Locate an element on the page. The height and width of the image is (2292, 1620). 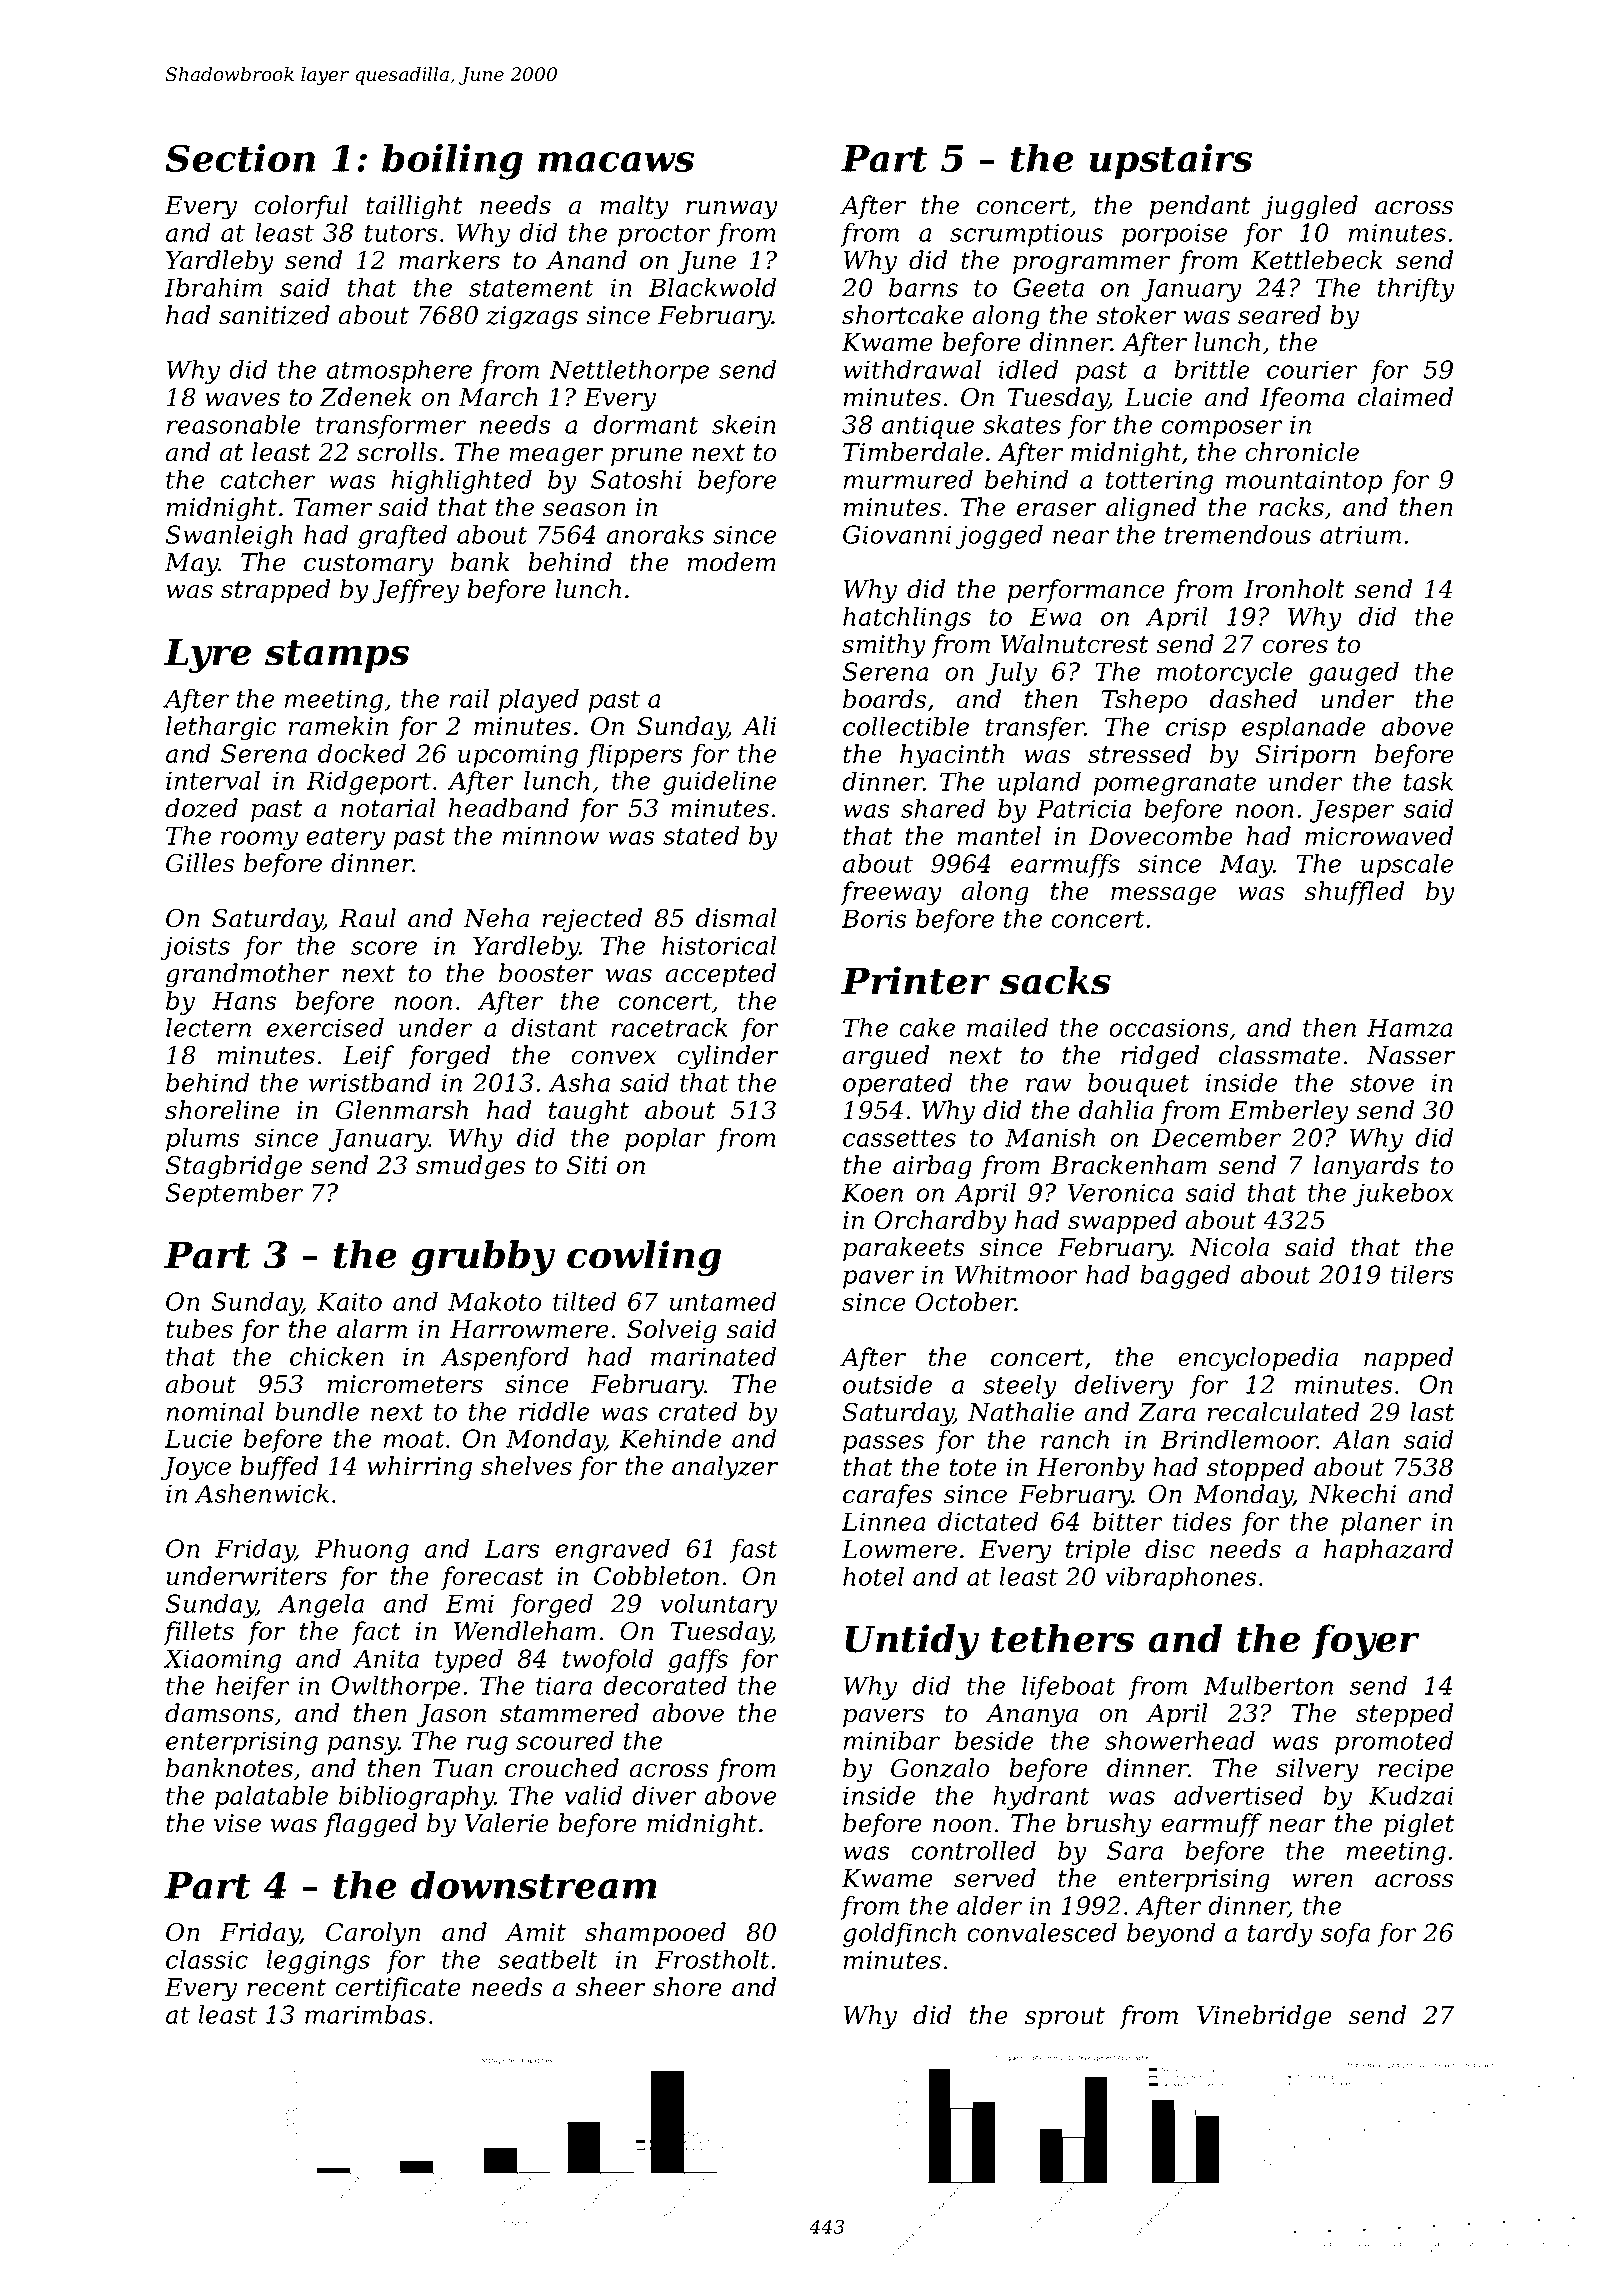
Ibrahim is located at coordinates (213, 287).
